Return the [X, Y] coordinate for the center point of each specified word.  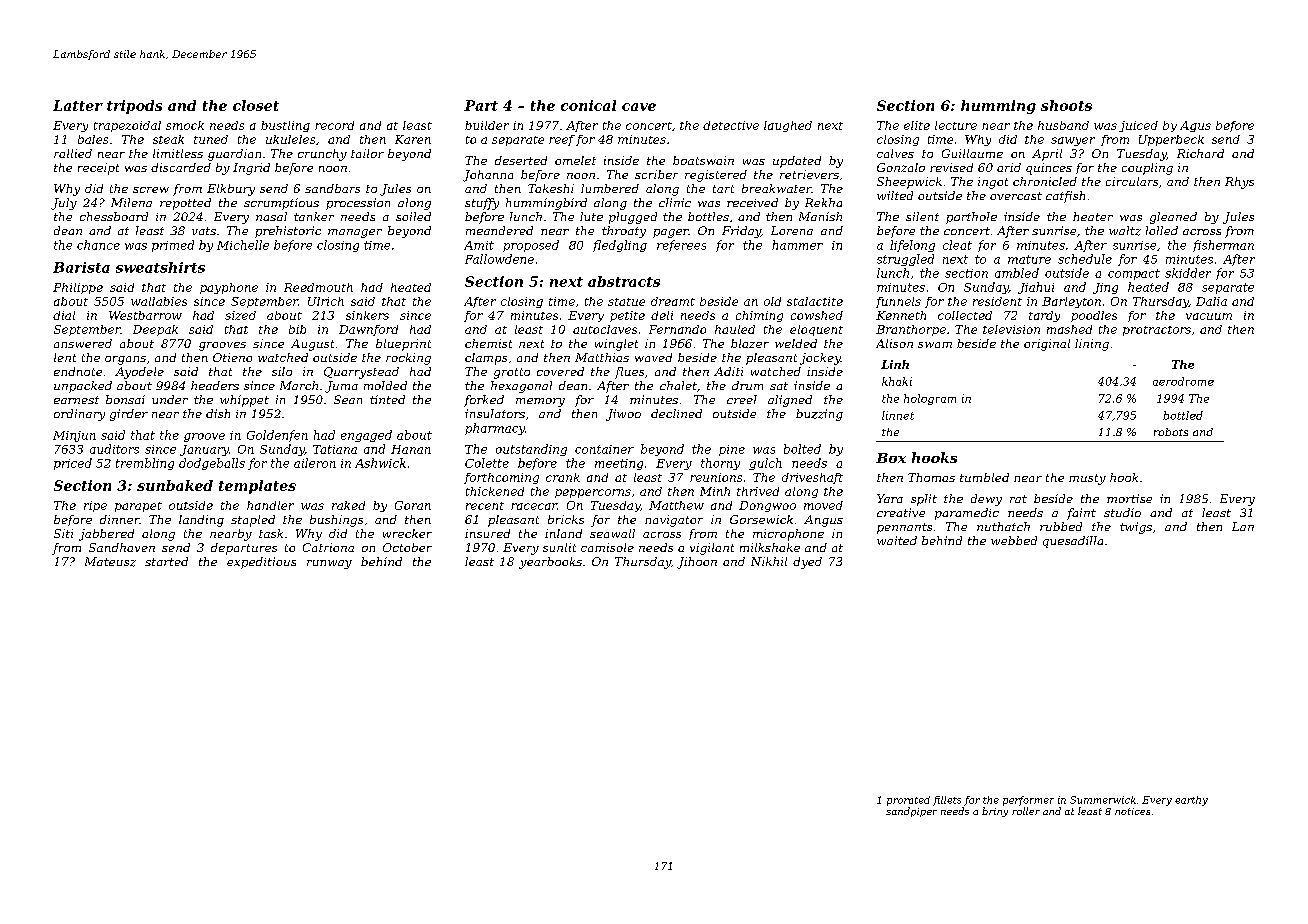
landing [201, 521]
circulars [1132, 181]
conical [588, 105]
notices [1132, 811]
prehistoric [288, 232]
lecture [956, 125]
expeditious [261, 563]
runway [329, 564]
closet [256, 105]
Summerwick [1103, 800]
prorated [908, 801]
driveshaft [812, 478]
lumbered [610, 188]
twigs [1136, 528]
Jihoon [697, 563]
